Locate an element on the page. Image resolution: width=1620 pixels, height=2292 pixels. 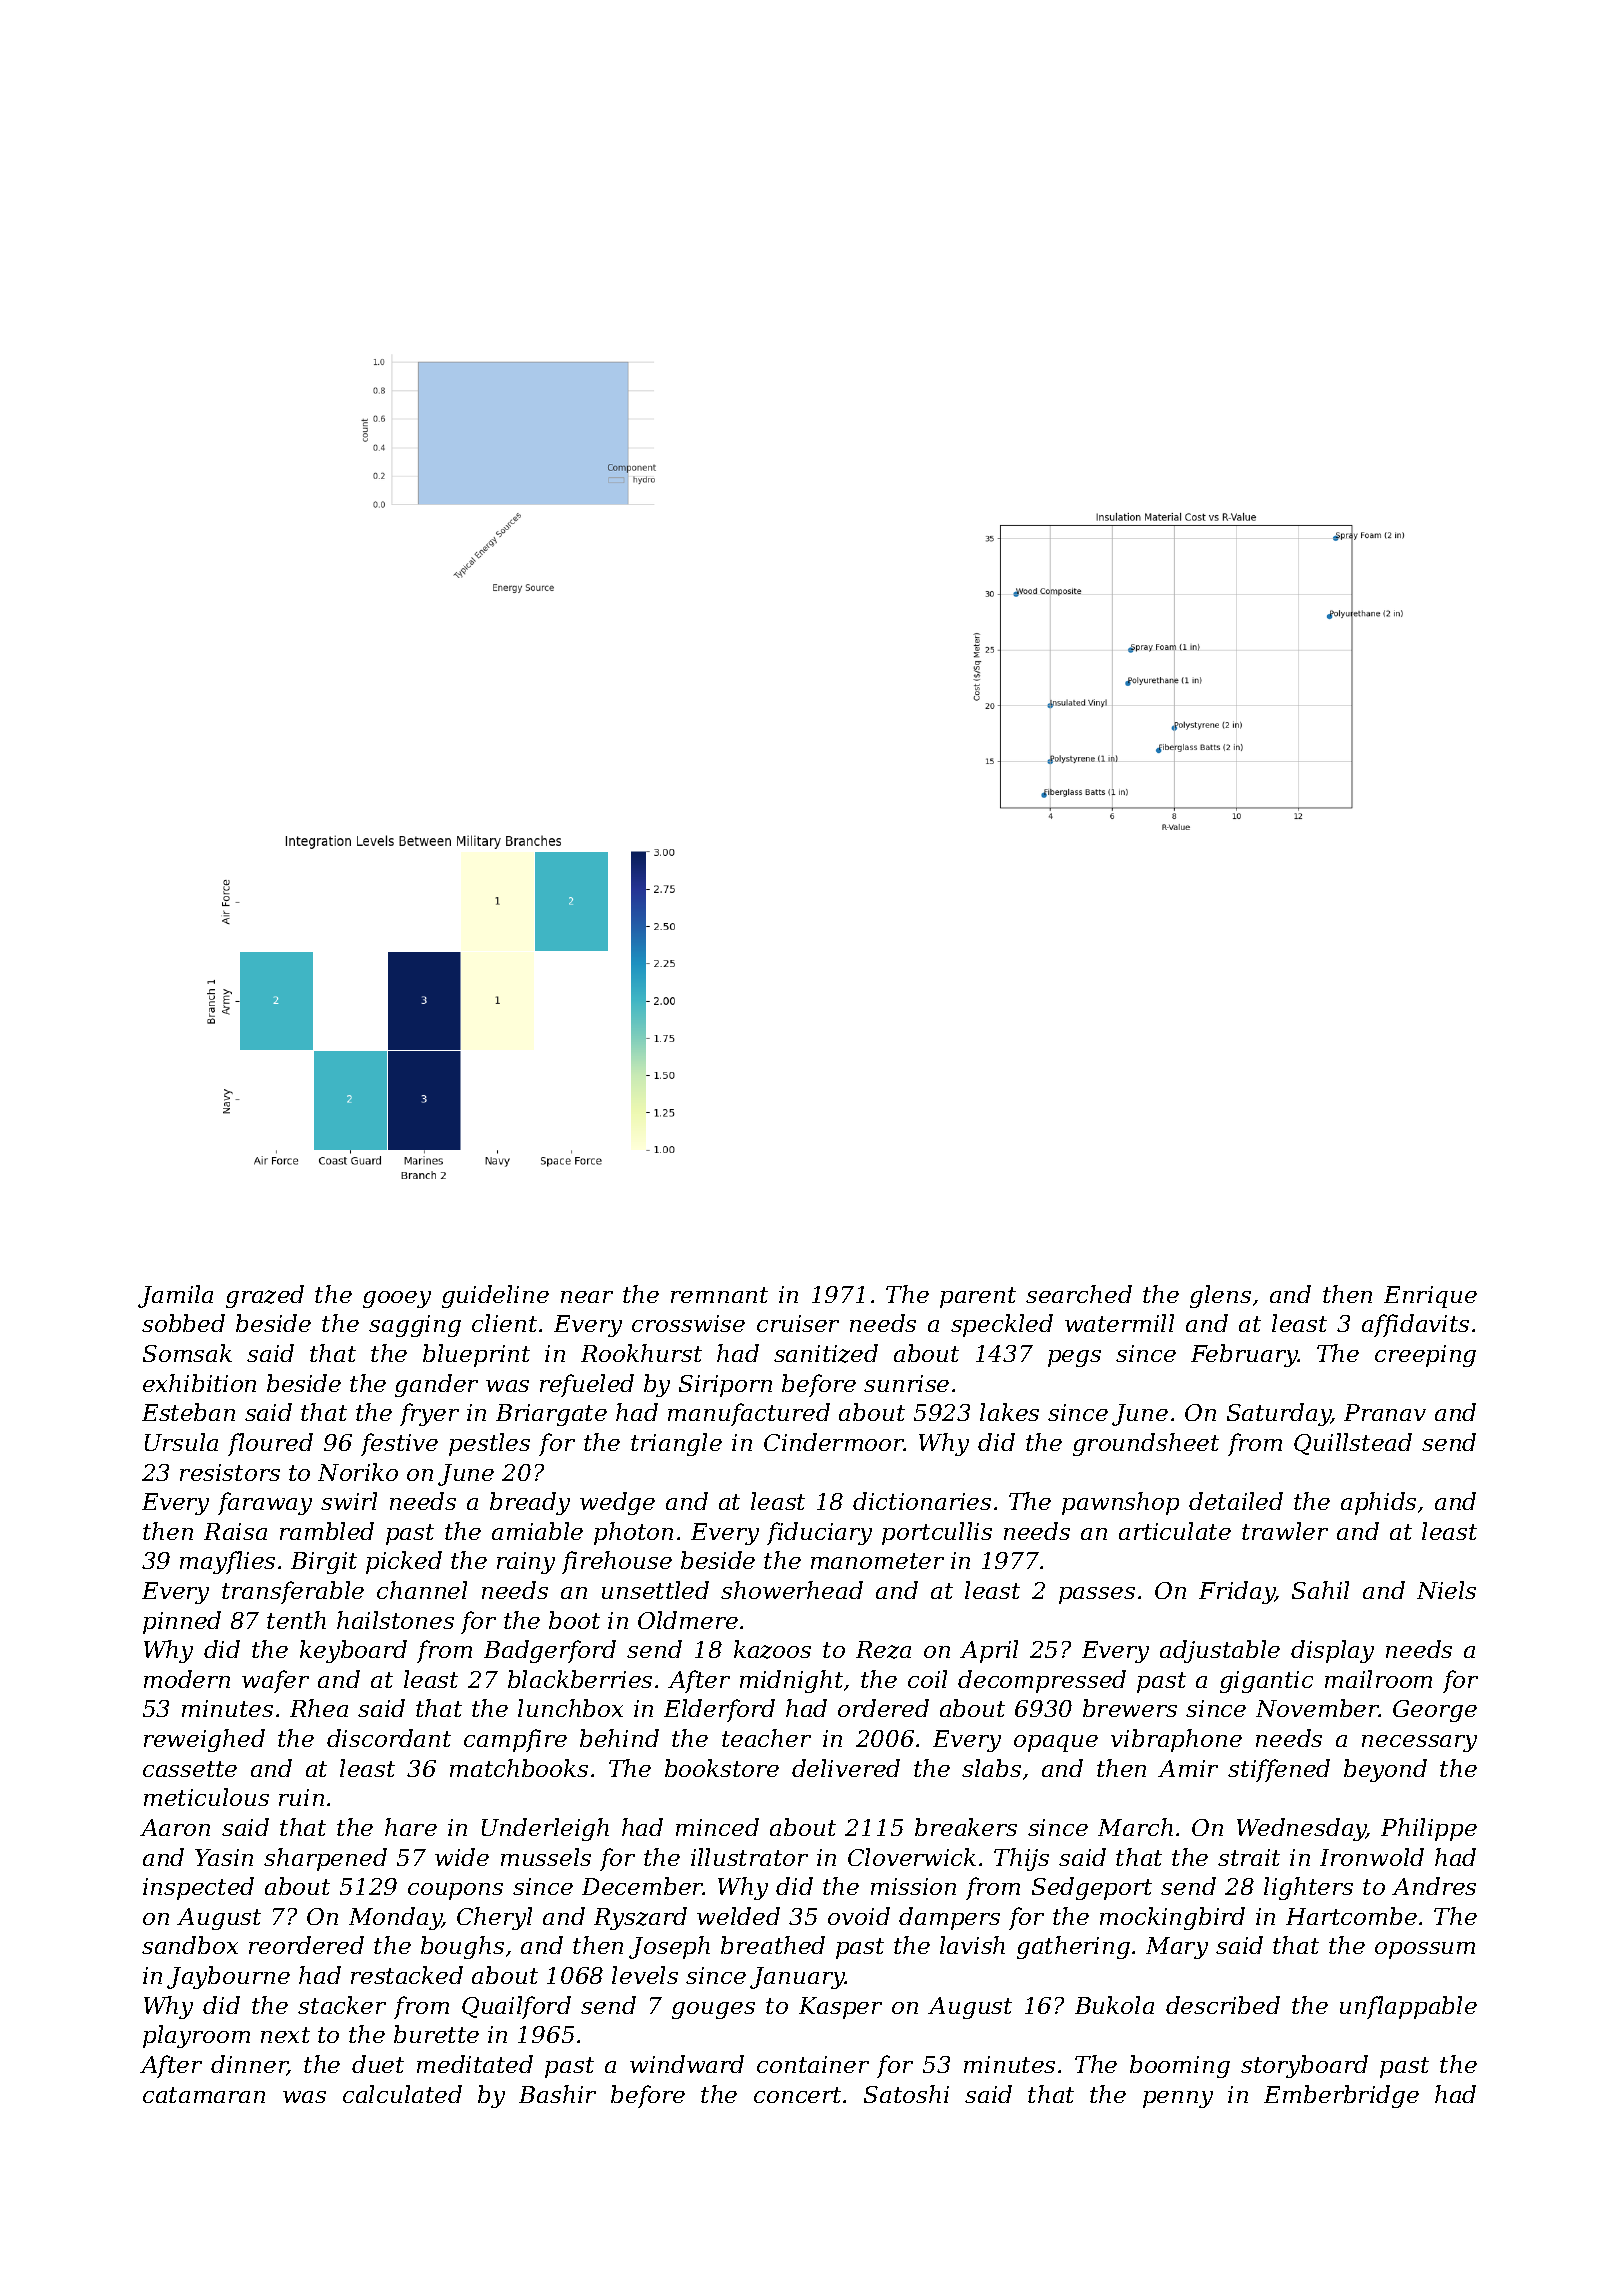
Jaybourne is located at coordinates (228, 1977).
